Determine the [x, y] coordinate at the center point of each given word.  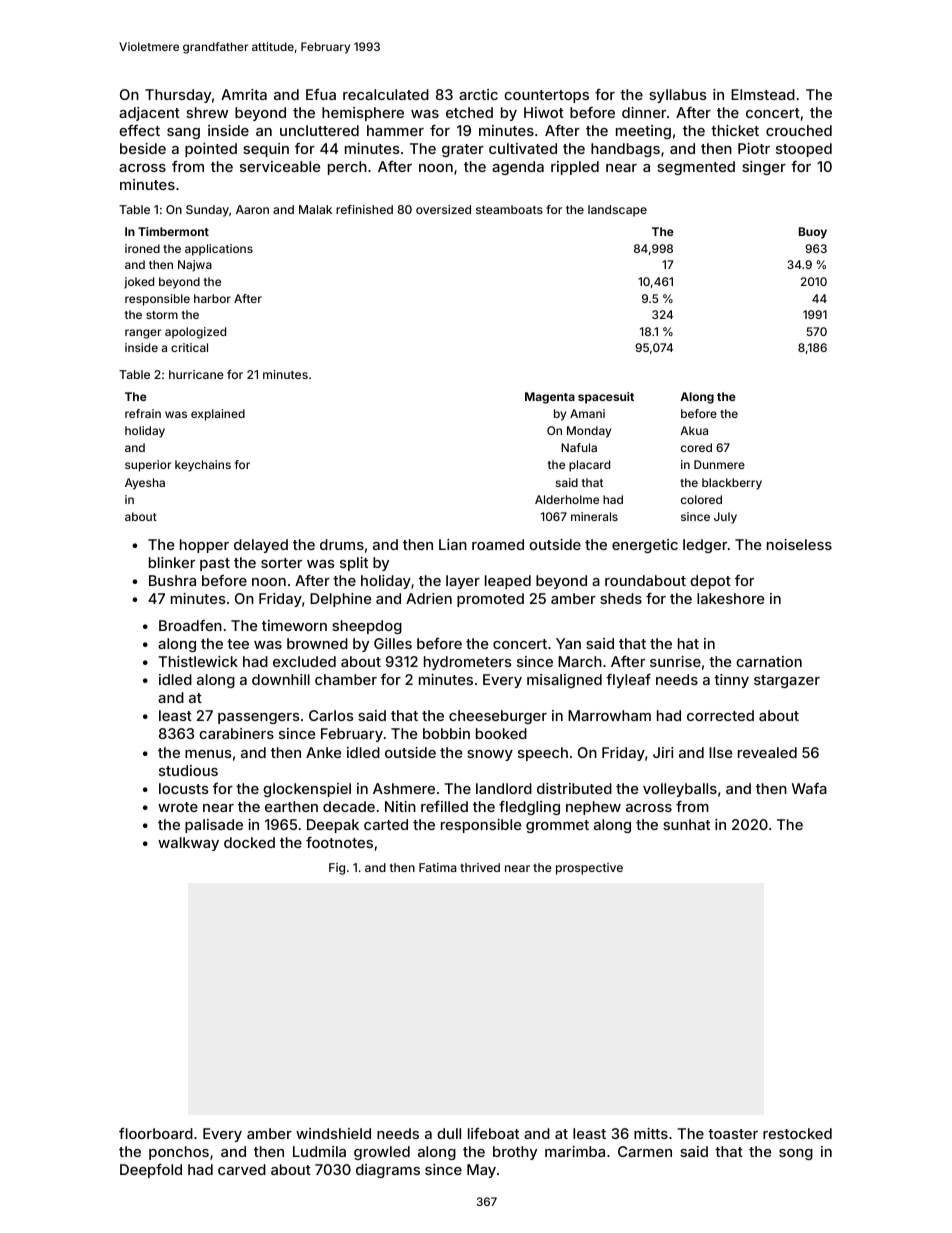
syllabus [678, 96]
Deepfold [151, 1170]
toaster [733, 1134]
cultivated [523, 148]
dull [449, 1133]
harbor [212, 298]
